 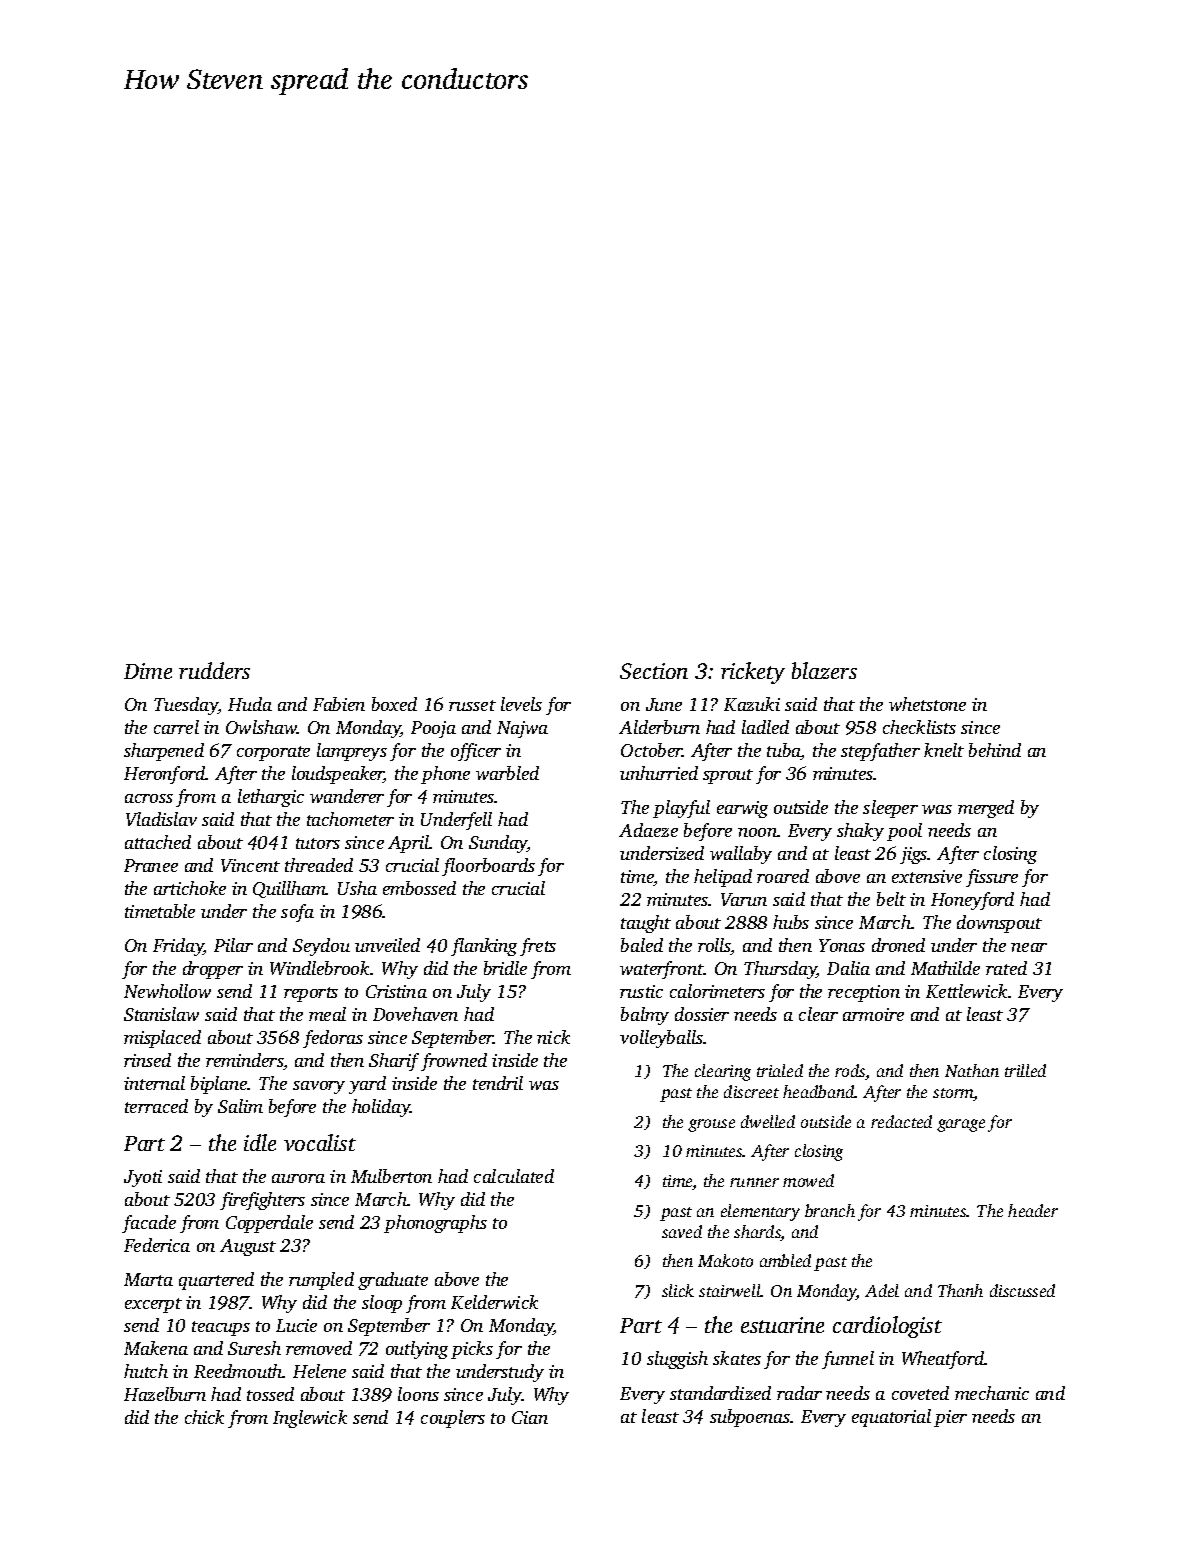 I want to click on balmy, so click(x=645, y=1016).
